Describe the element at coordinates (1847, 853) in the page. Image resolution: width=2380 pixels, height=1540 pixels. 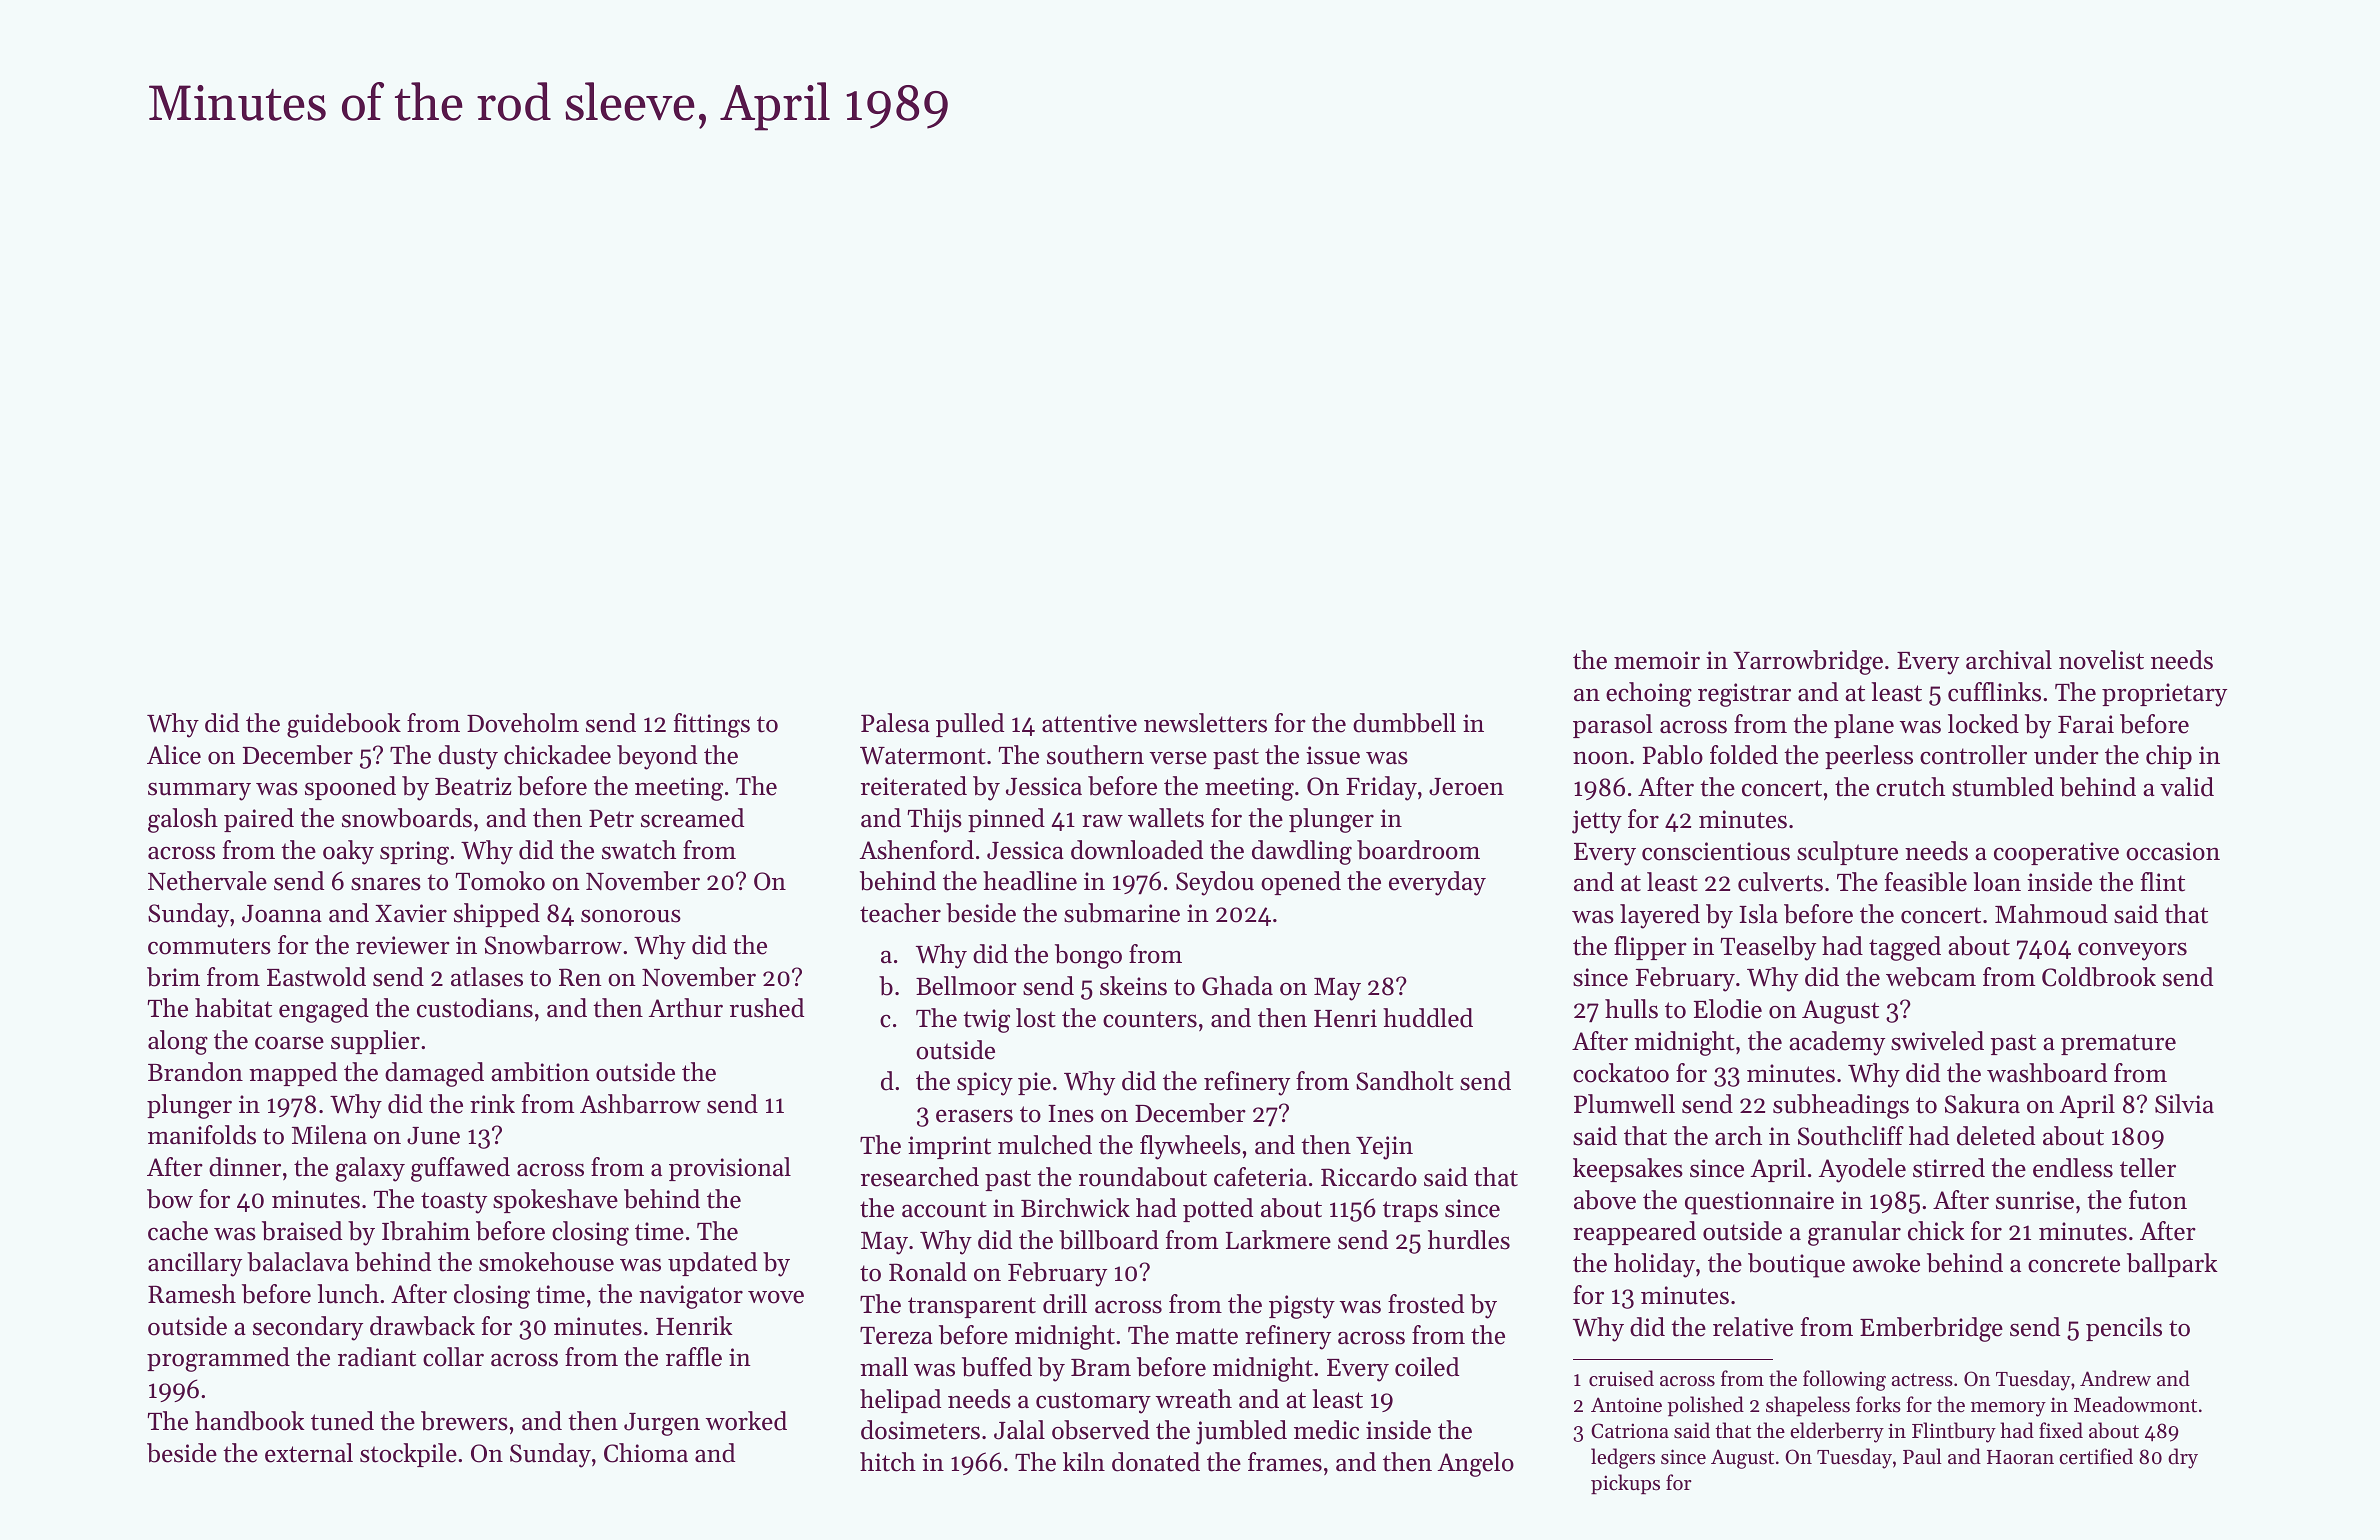
I see `sculpture` at that location.
